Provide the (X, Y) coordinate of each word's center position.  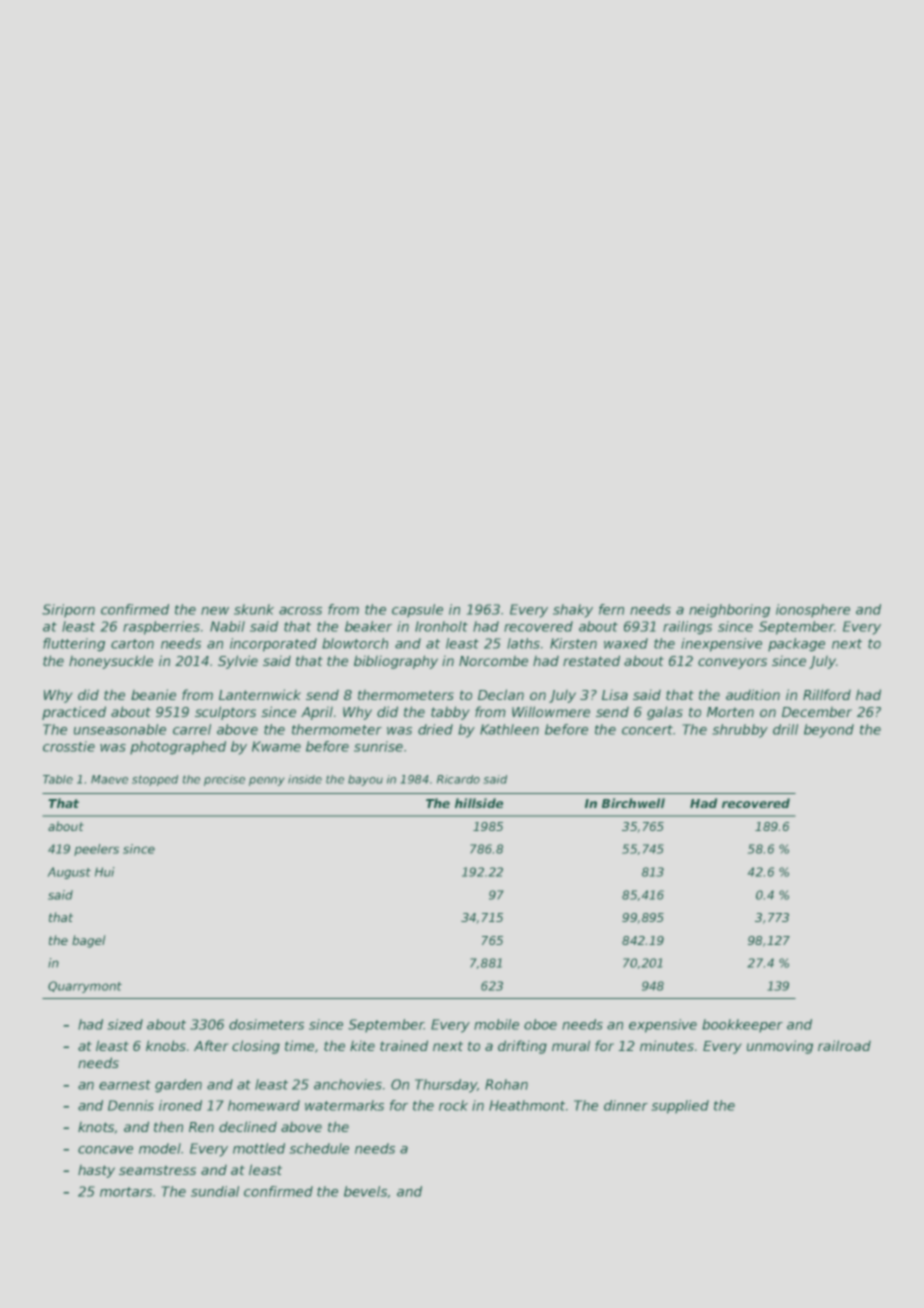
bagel (88, 941)
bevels (365, 1191)
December (817, 712)
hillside (479, 803)
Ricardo (458, 779)
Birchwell (633, 803)
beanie (153, 694)
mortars (126, 1192)
